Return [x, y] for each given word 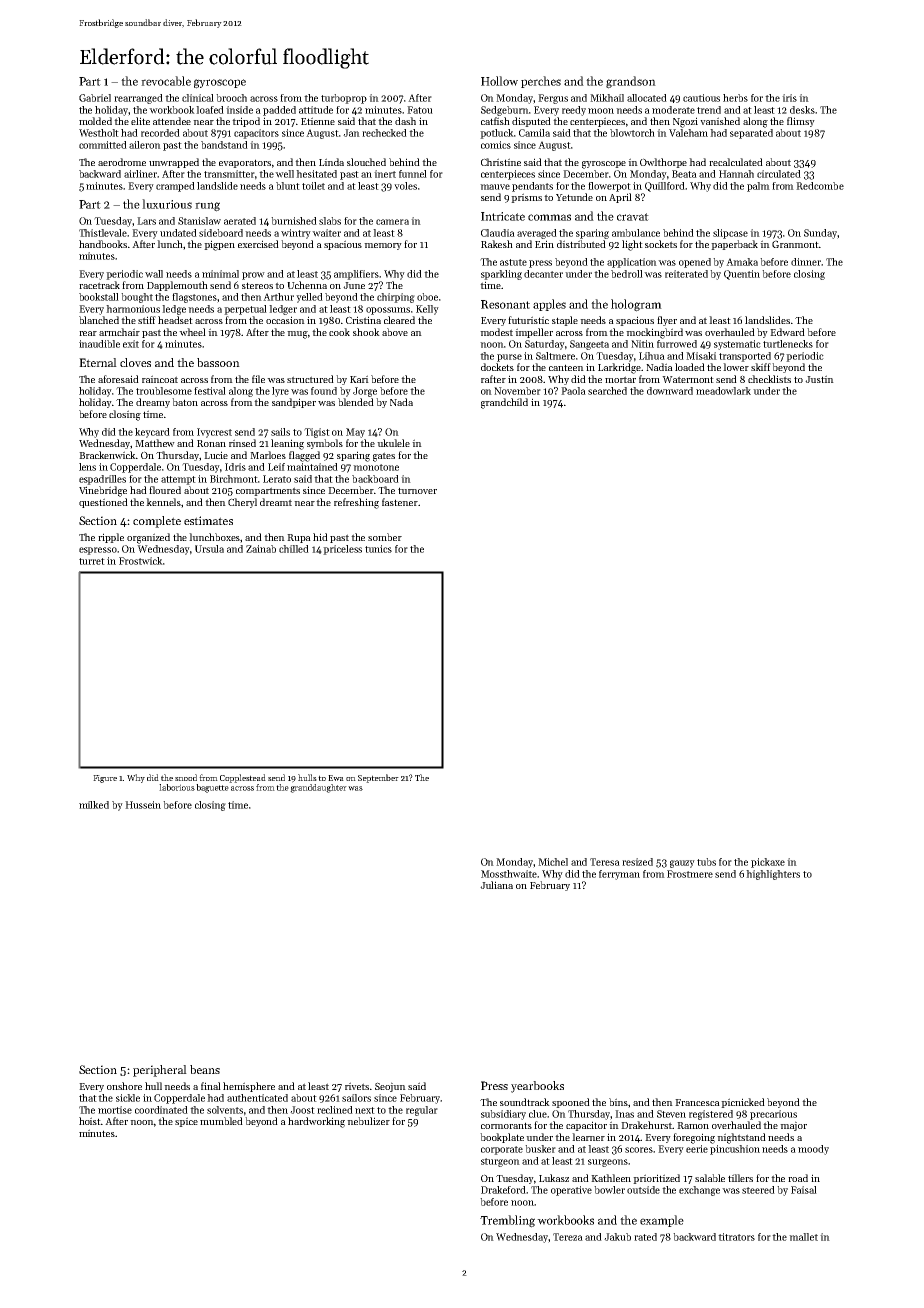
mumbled [221, 1121]
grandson [631, 82]
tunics [378, 549]
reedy [574, 111]
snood [186, 777]
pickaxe [768, 863]
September [378, 778]
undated [178, 233]
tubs [706, 862]
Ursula [209, 549]
